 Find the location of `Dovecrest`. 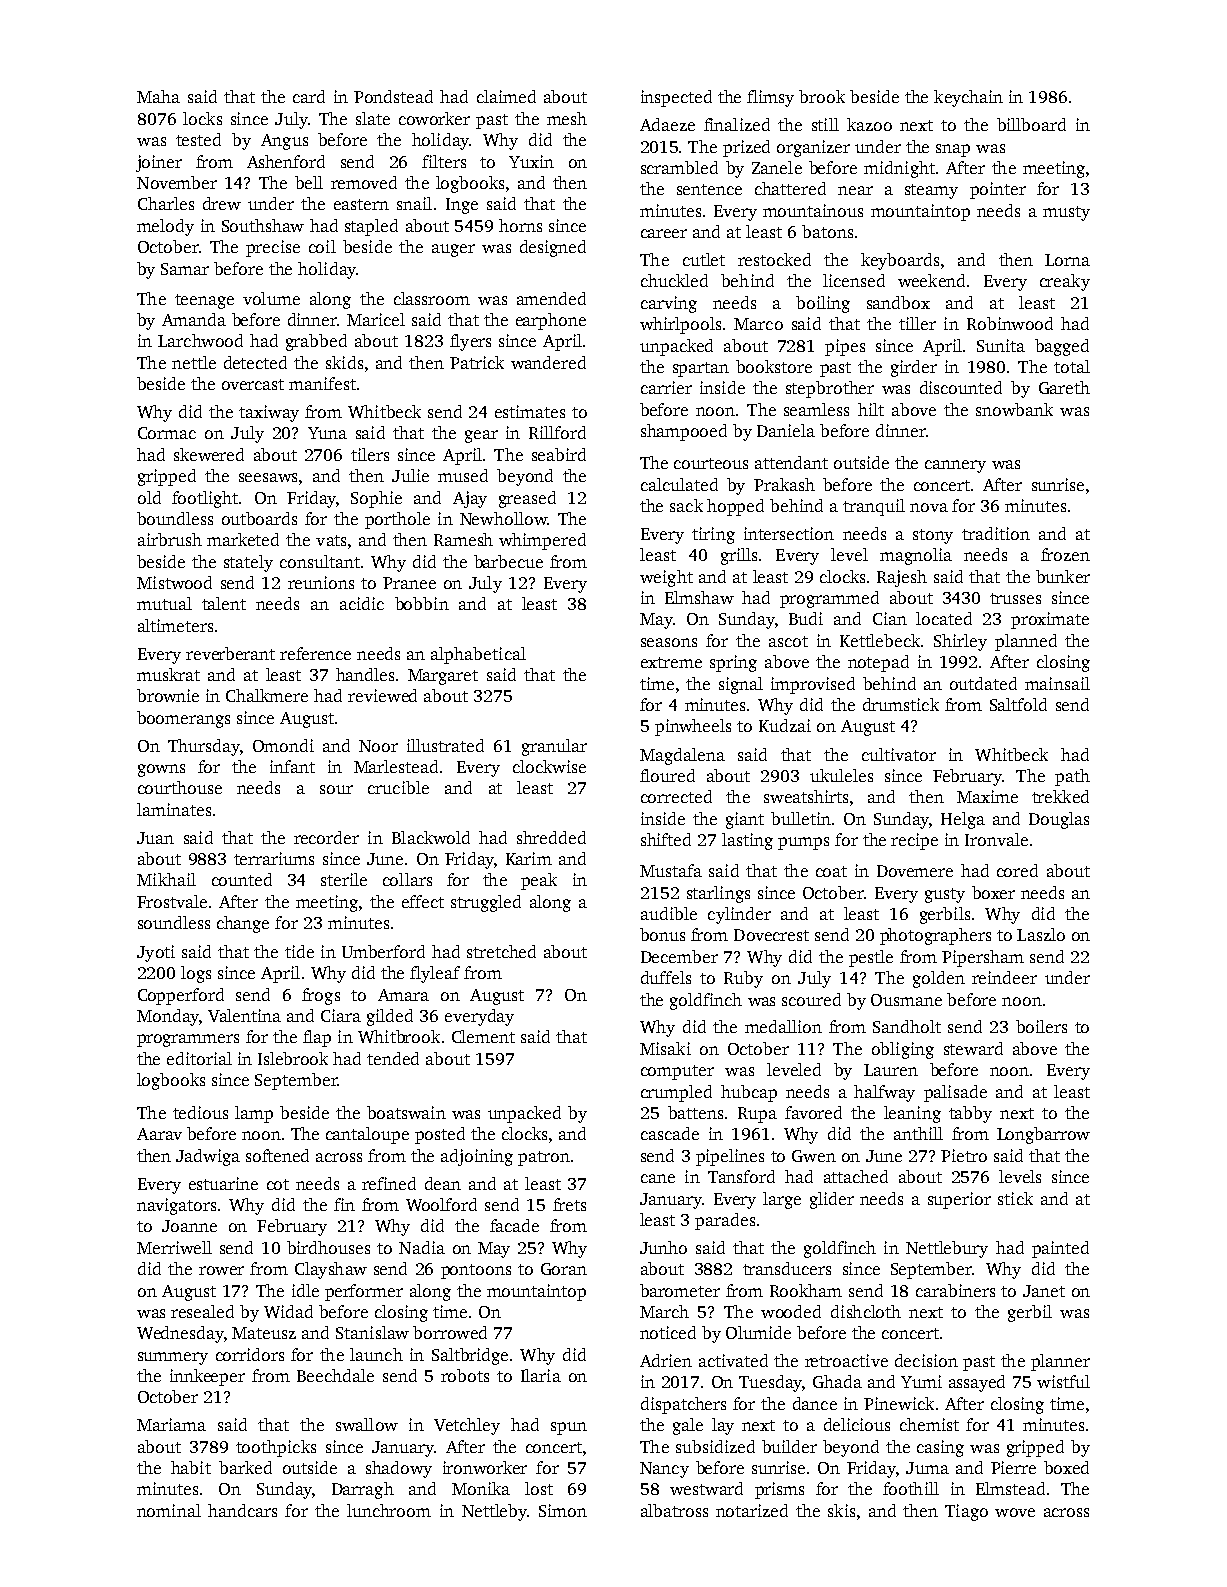

Dovecrest is located at coordinates (771, 935).
